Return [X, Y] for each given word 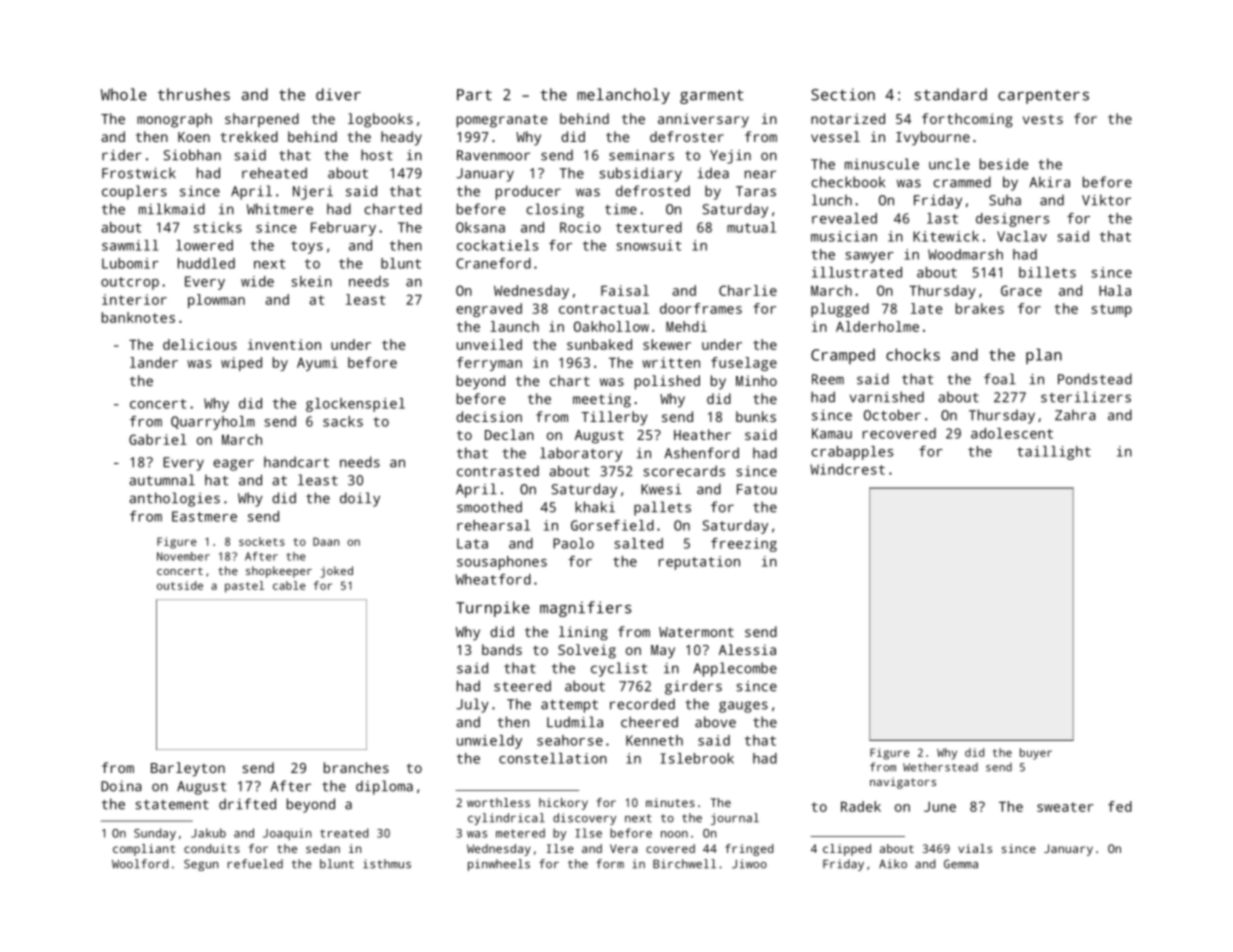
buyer [1036, 754]
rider [122, 155]
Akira [1049, 182]
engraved [489, 310]
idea [713, 173]
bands [502, 649]
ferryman [489, 364]
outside [180, 585]
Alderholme [877, 326]
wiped [241, 364]
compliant [144, 850]
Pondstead [1095, 379]
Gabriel [158, 439]
